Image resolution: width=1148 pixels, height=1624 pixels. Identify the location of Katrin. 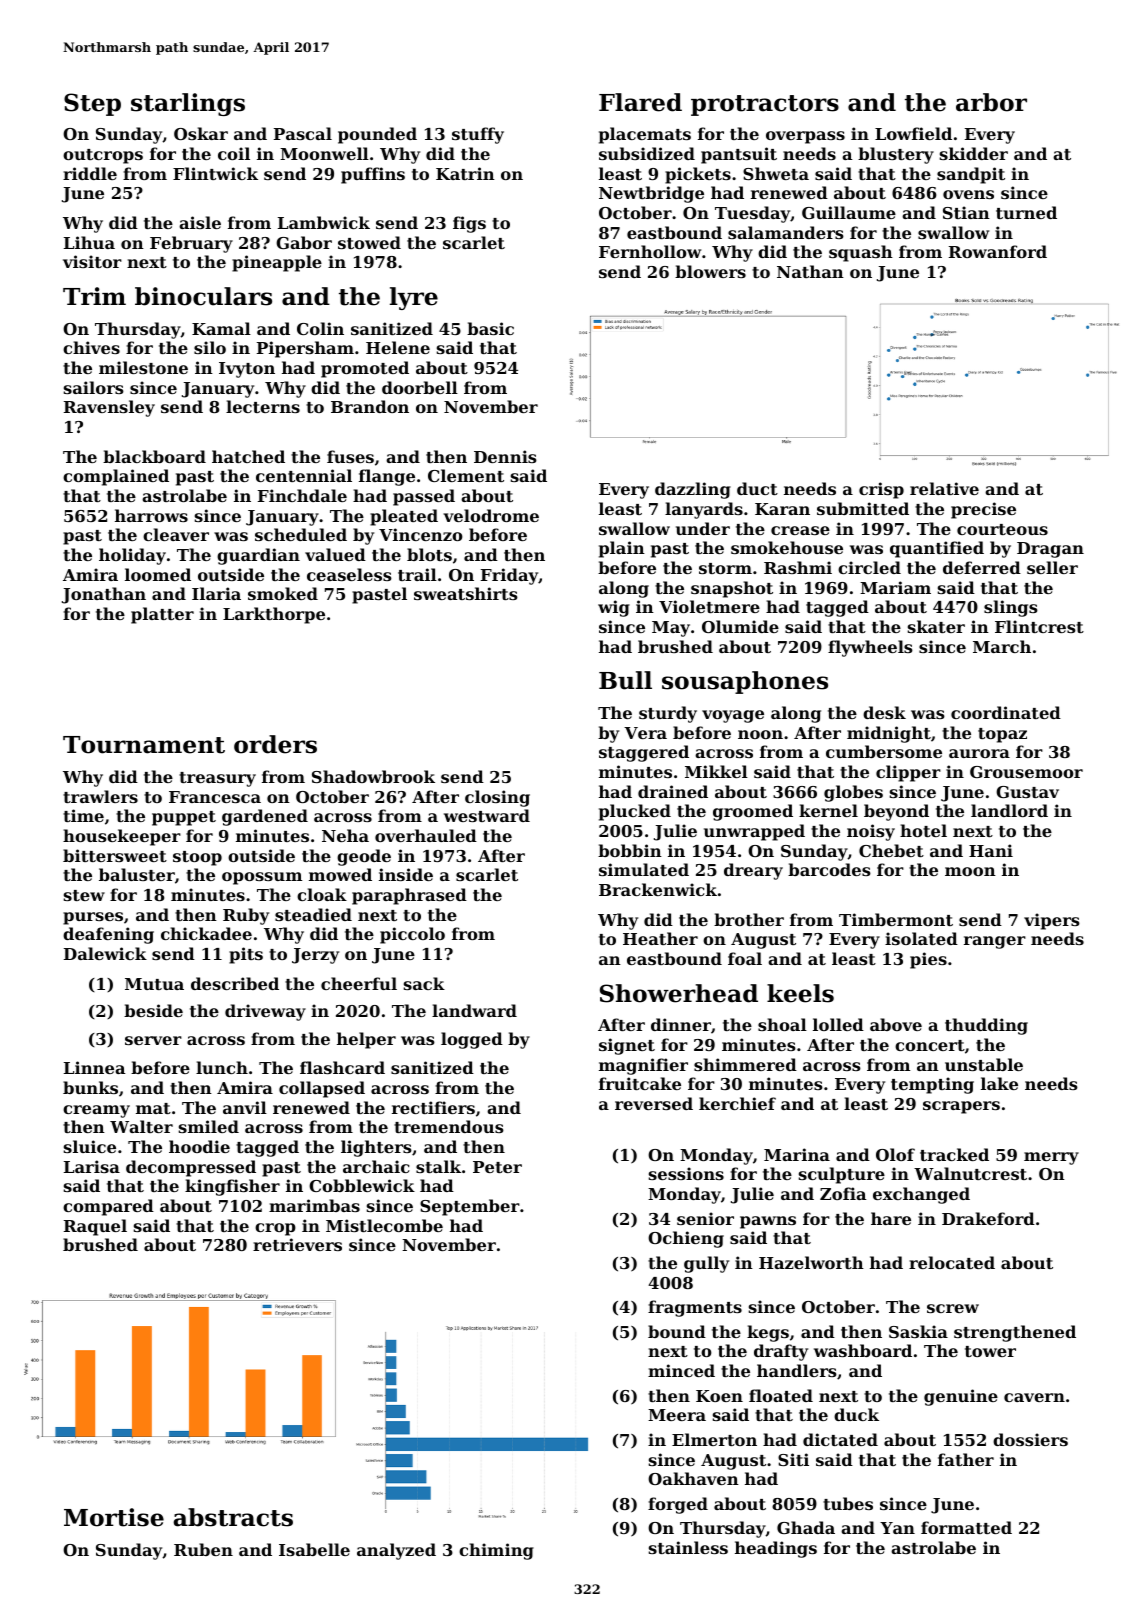
(465, 173).
